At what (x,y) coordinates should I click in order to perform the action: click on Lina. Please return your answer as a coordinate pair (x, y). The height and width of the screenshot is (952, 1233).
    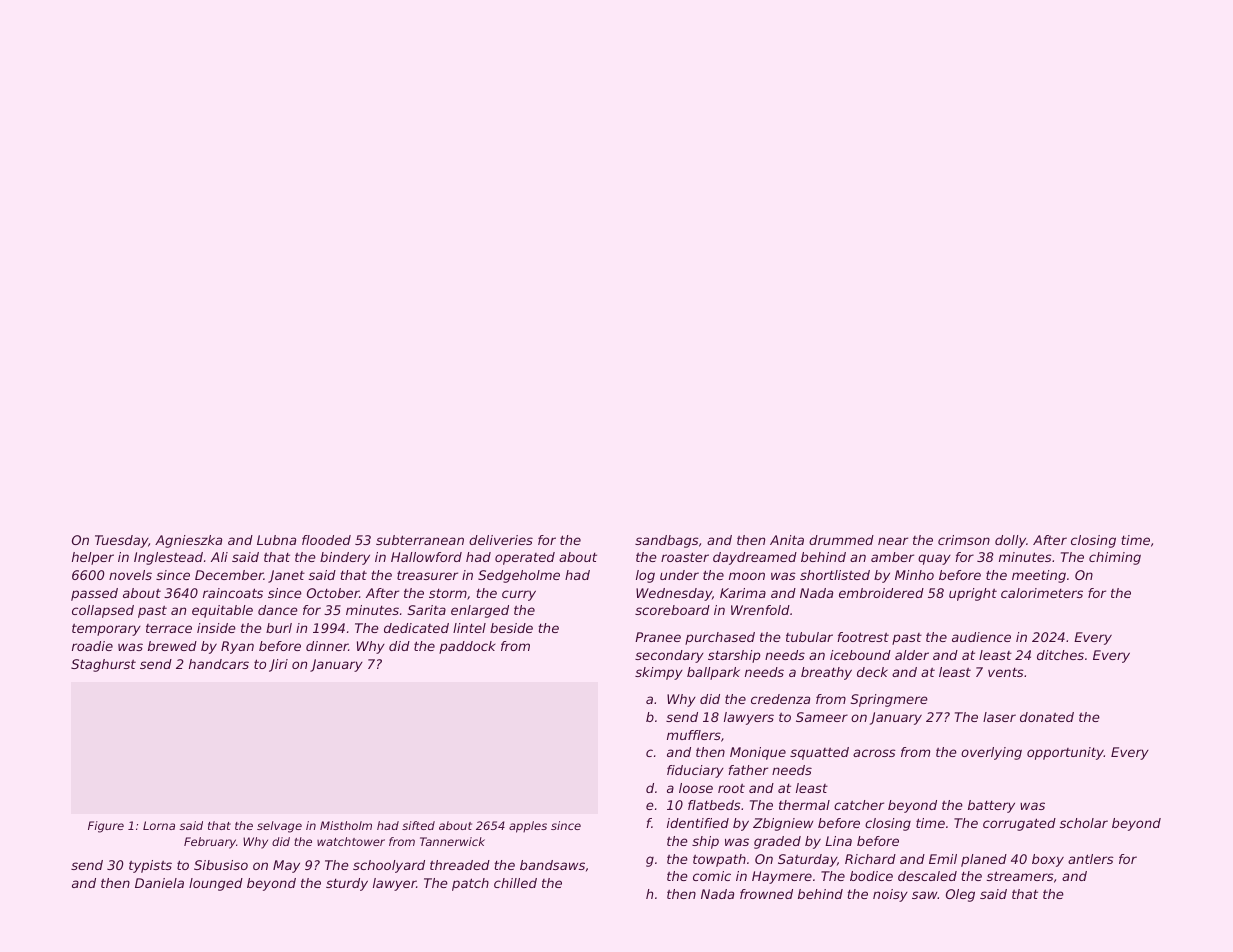
    Looking at the image, I should click on (838, 841).
